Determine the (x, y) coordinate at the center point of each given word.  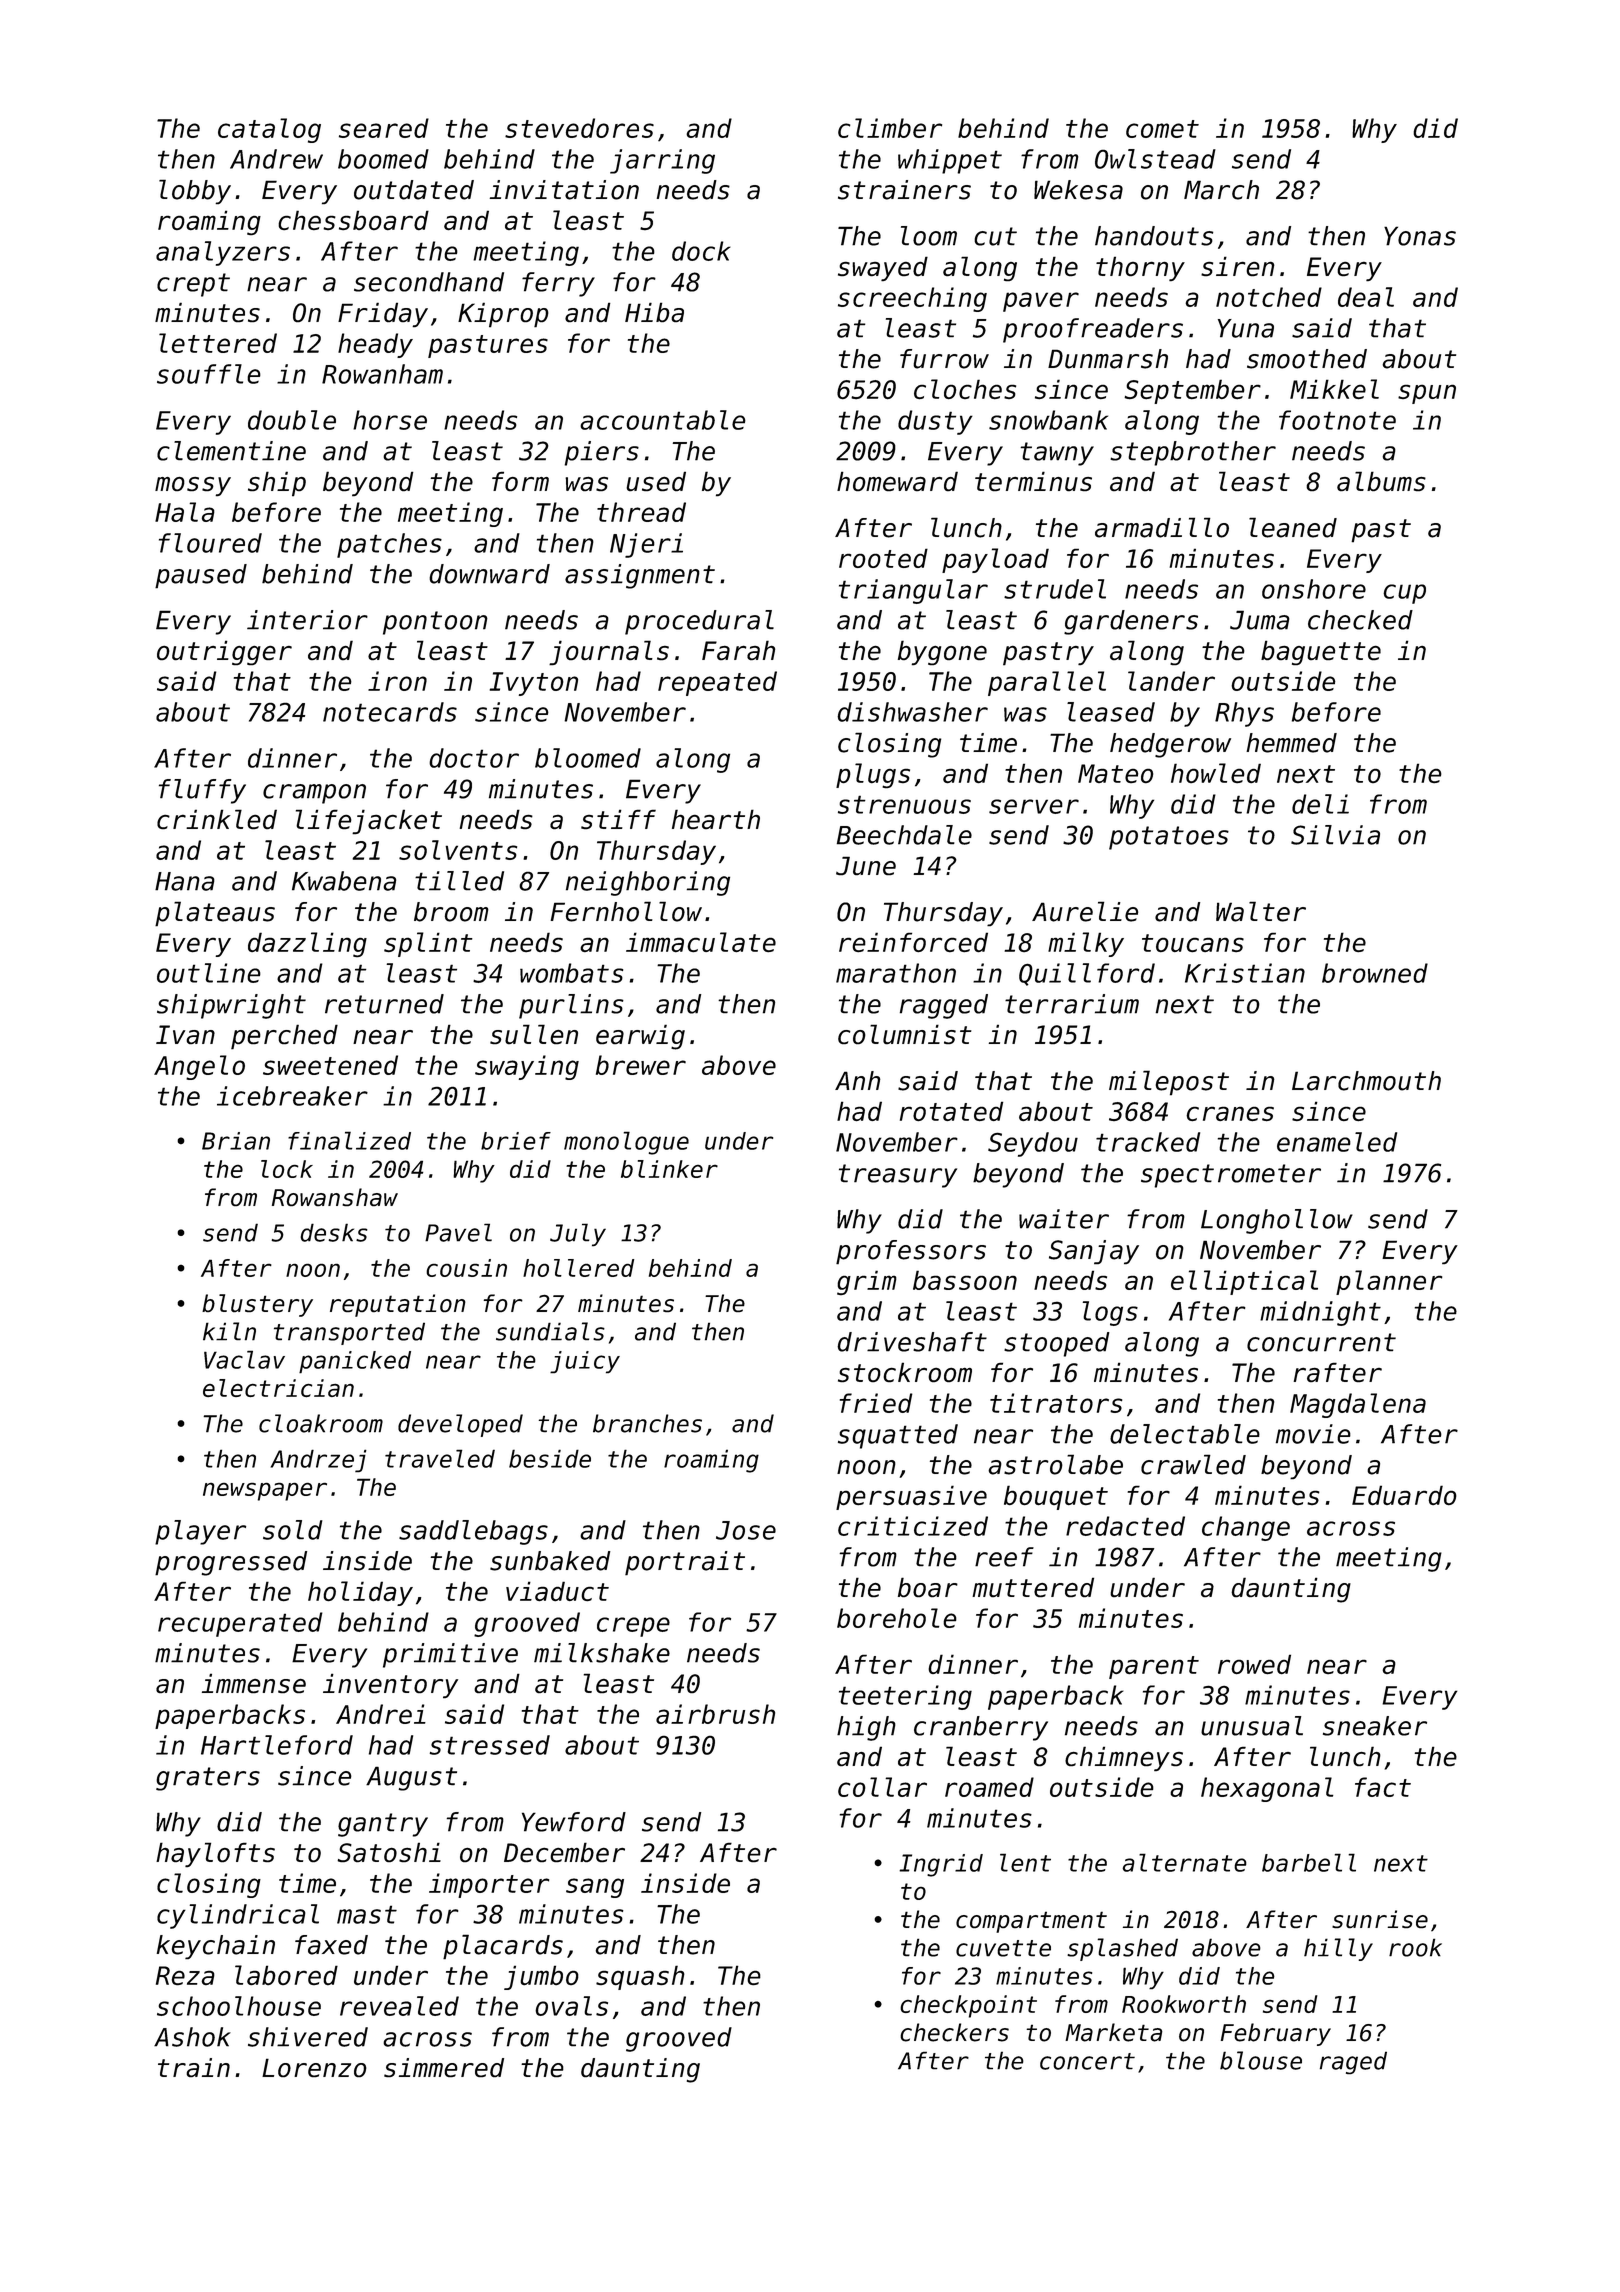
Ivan (185, 1034)
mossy (193, 486)
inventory (390, 1685)
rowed (1254, 1664)
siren (1238, 266)
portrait (685, 1563)
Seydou (1033, 1144)
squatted (898, 1436)
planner (1389, 1282)
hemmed (1291, 743)
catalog (269, 130)
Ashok (192, 2037)
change (1246, 1528)
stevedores (579, 128)
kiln (229, 1331)
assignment (640, 576)
